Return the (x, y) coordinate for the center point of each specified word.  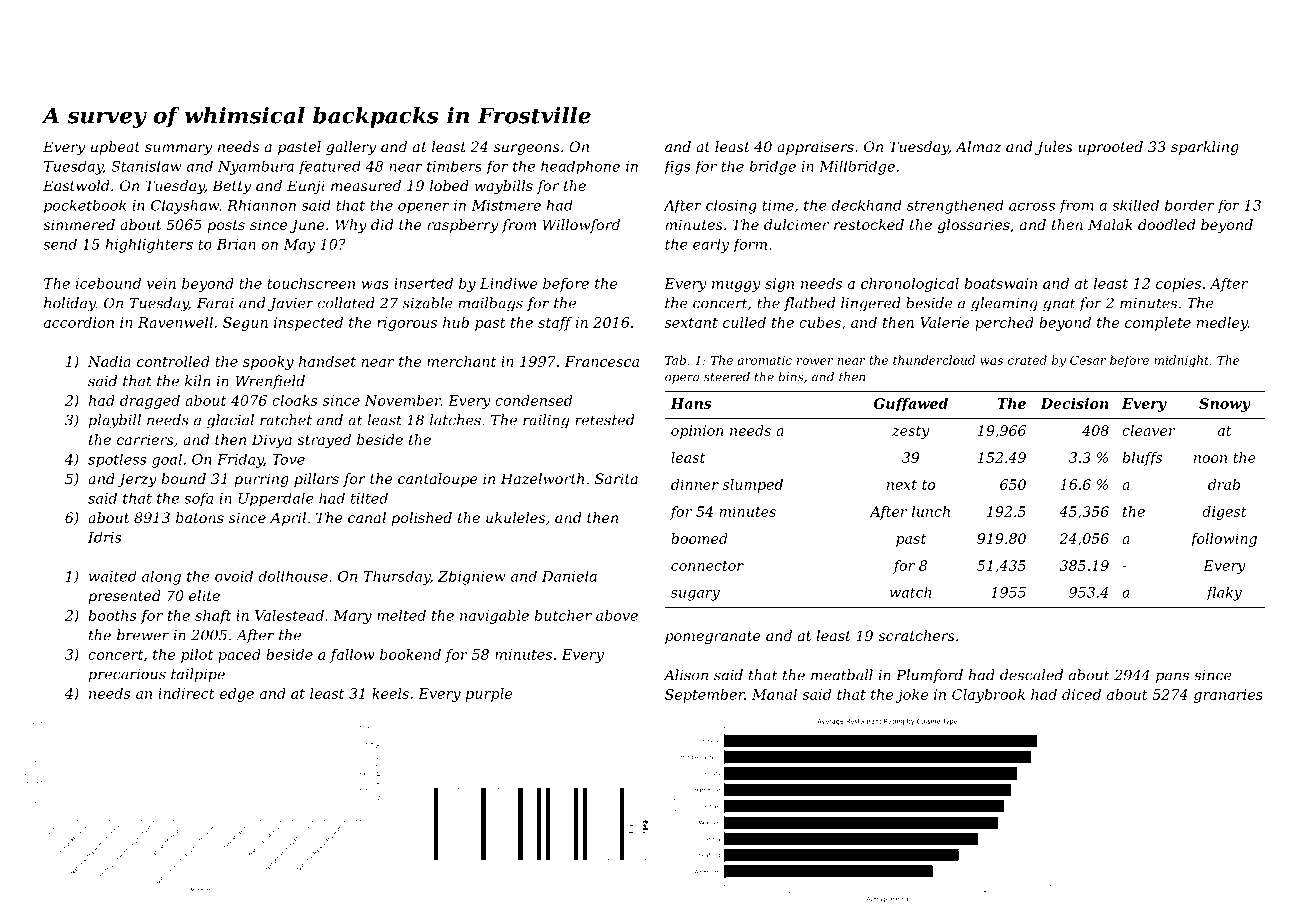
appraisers (815, 148)
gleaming (1004, 304)
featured (329, 168)
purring (261, 480)
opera (682, 379)
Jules (1054, 148)
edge (237, 695)
